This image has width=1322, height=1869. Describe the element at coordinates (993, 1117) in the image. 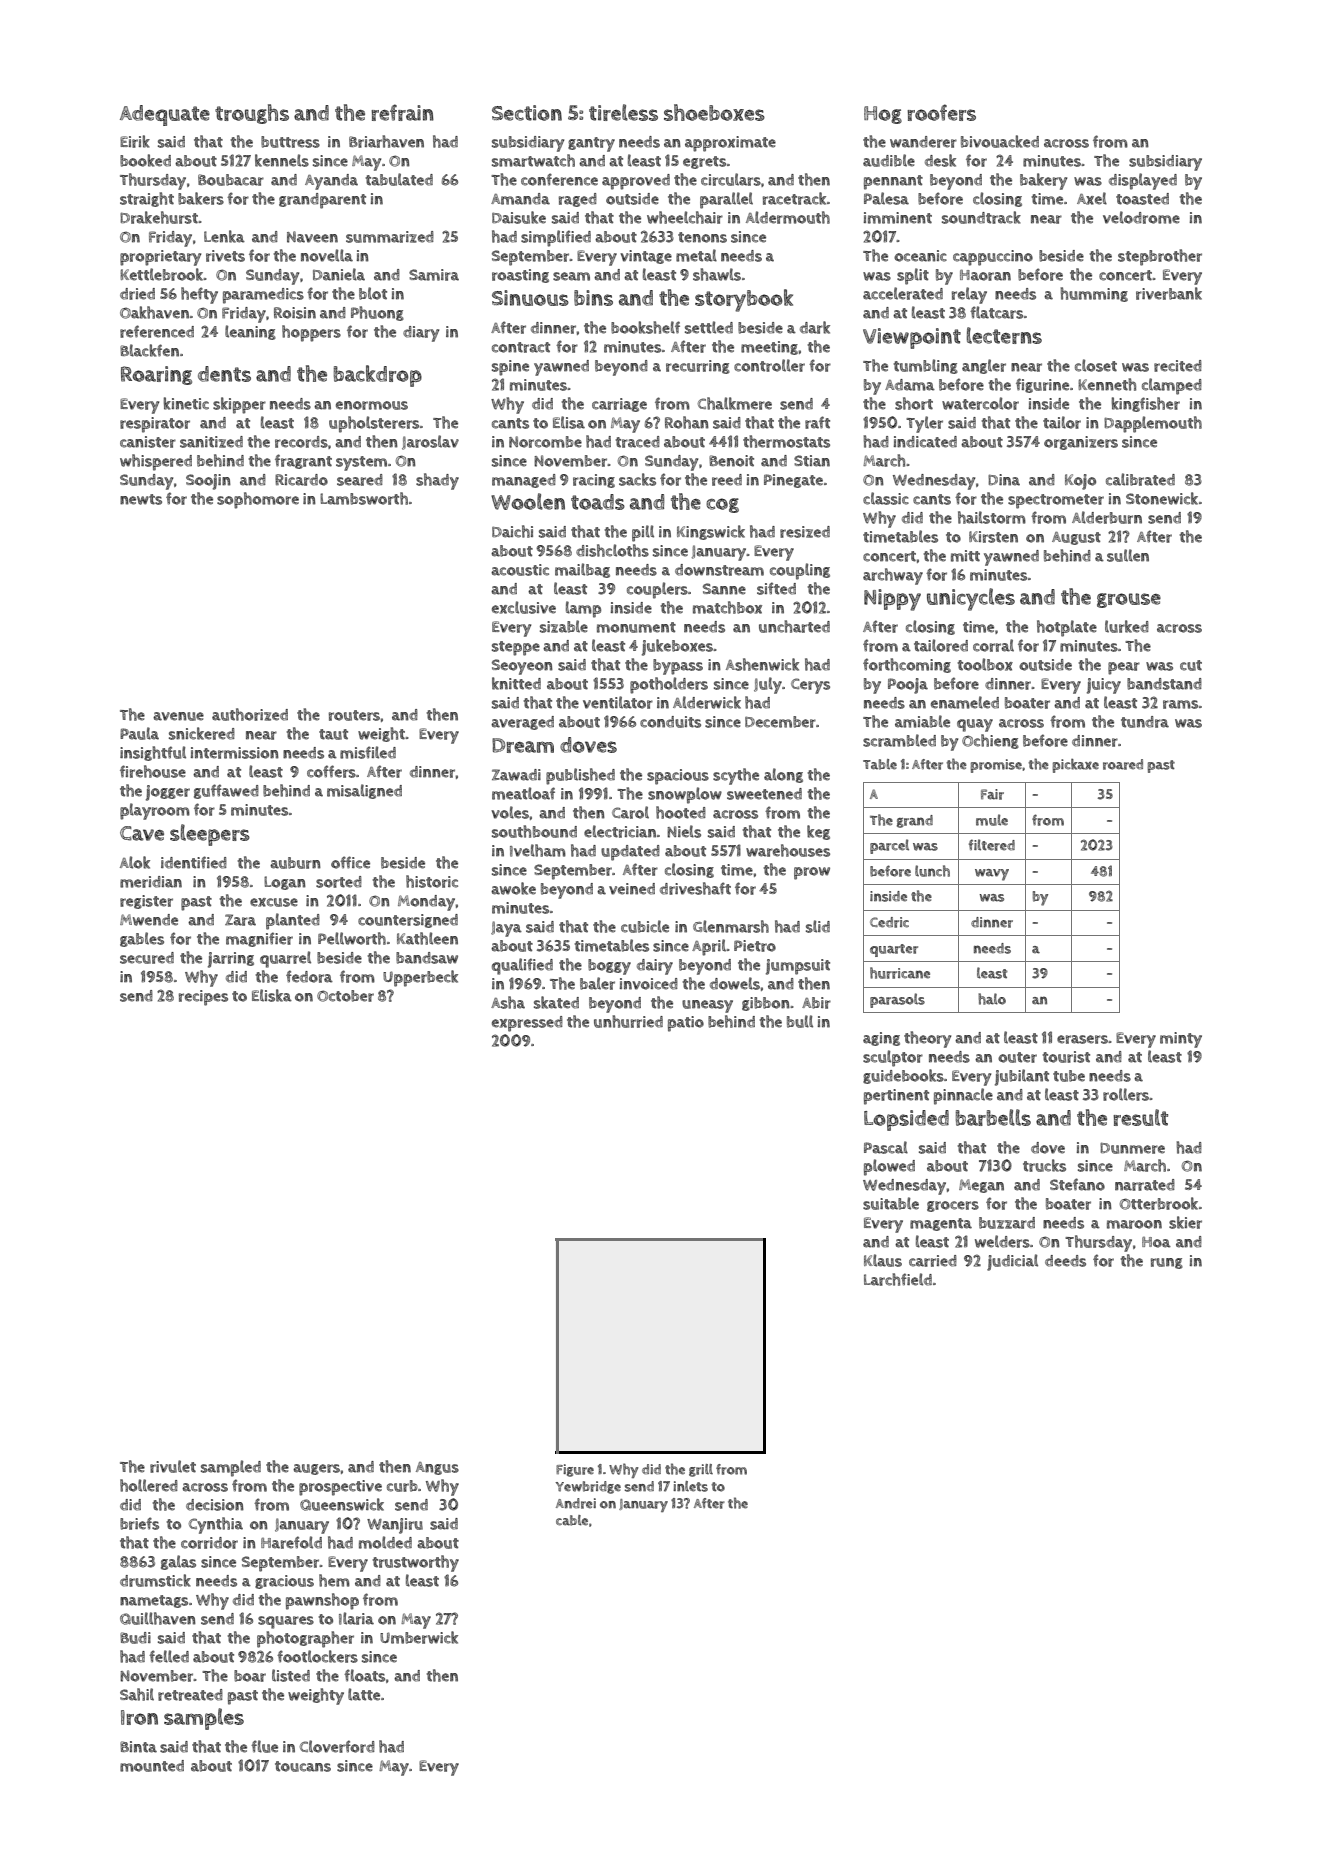

I see `barbells` at that location.
